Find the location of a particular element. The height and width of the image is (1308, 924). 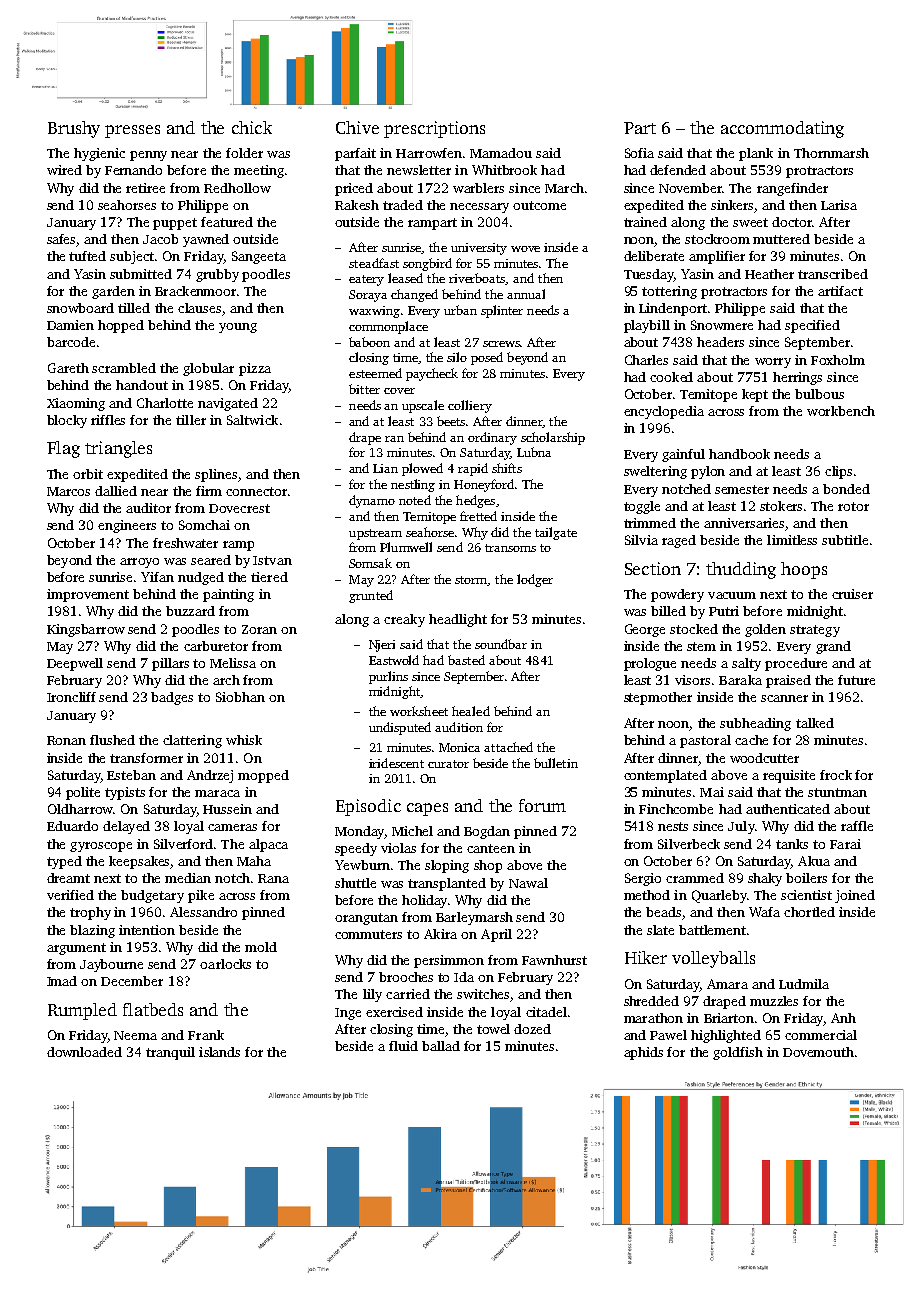

kept is located at coordinates (755, 395).
